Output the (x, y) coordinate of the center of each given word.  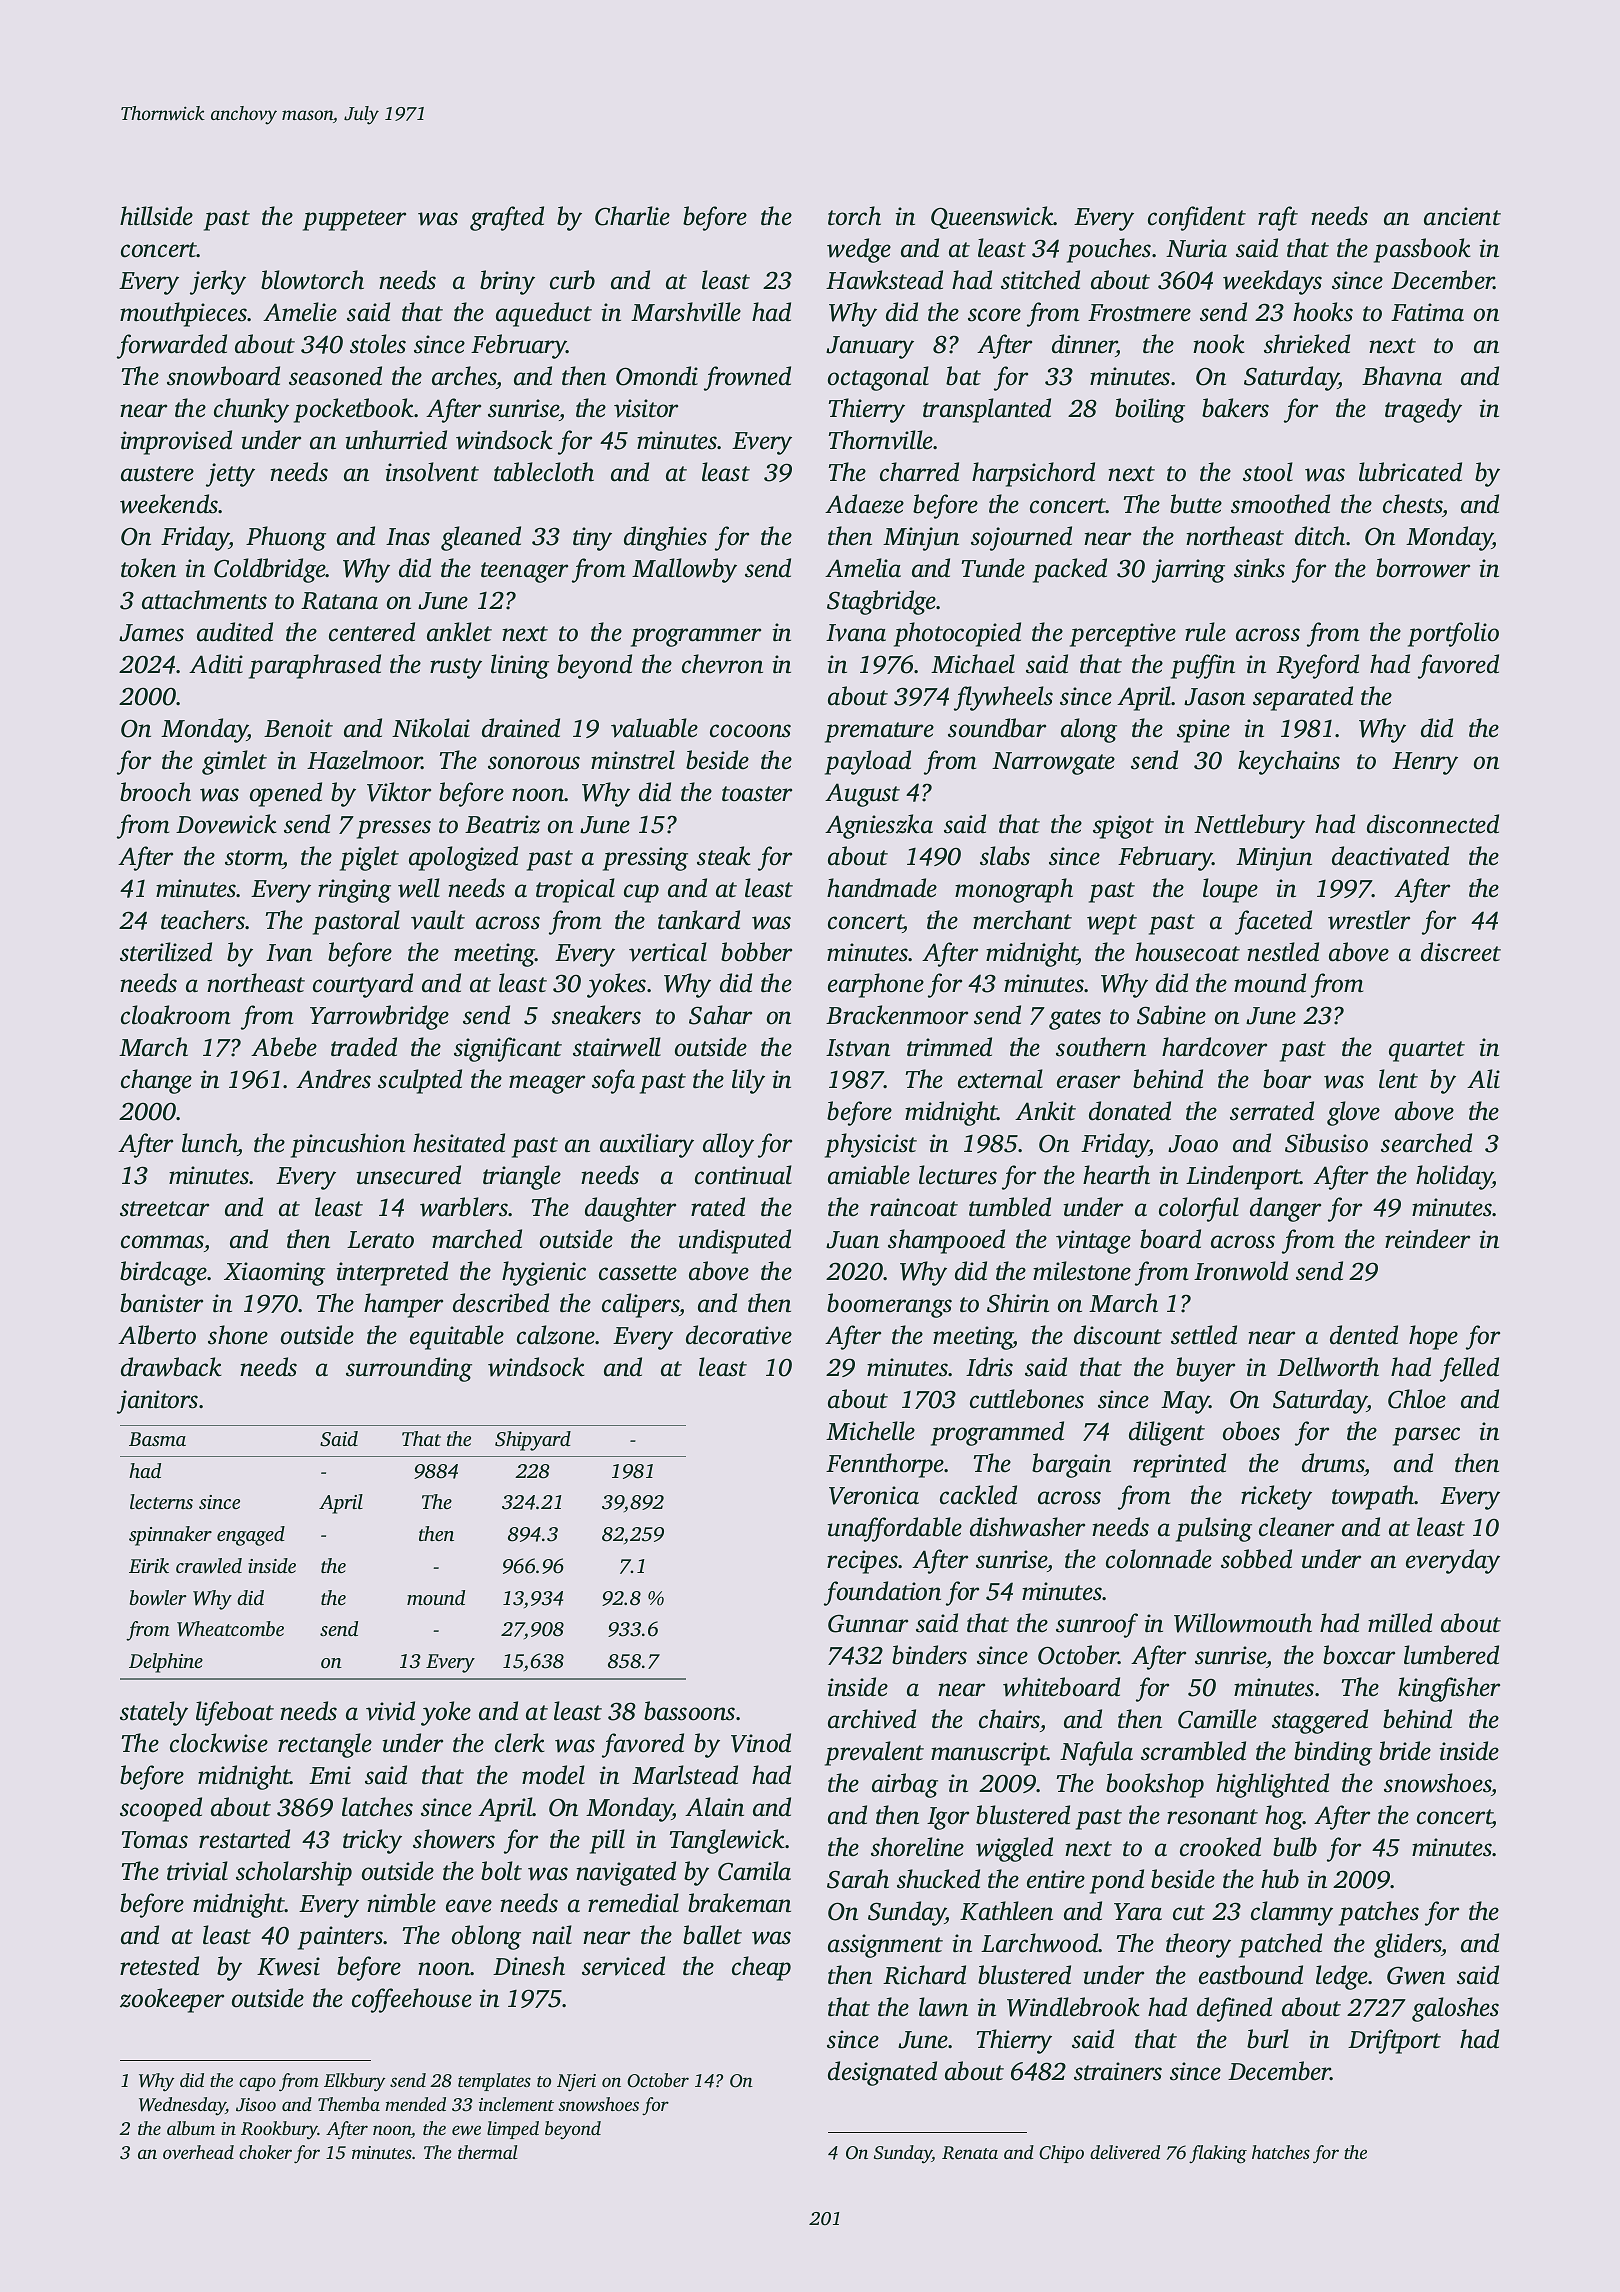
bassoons (689, 1711)
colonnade (1159, 1559)
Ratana (339, 601)
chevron (722, 664)
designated (882, 2073)
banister (161, 1303)
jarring (1188, 571)
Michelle (870, 1431)
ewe (466, 2130)
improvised (176, 442)
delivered (1125, 2152)
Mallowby (684, 570)
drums (1333, 1464)
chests (1412, 504)
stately (154, 1713)
